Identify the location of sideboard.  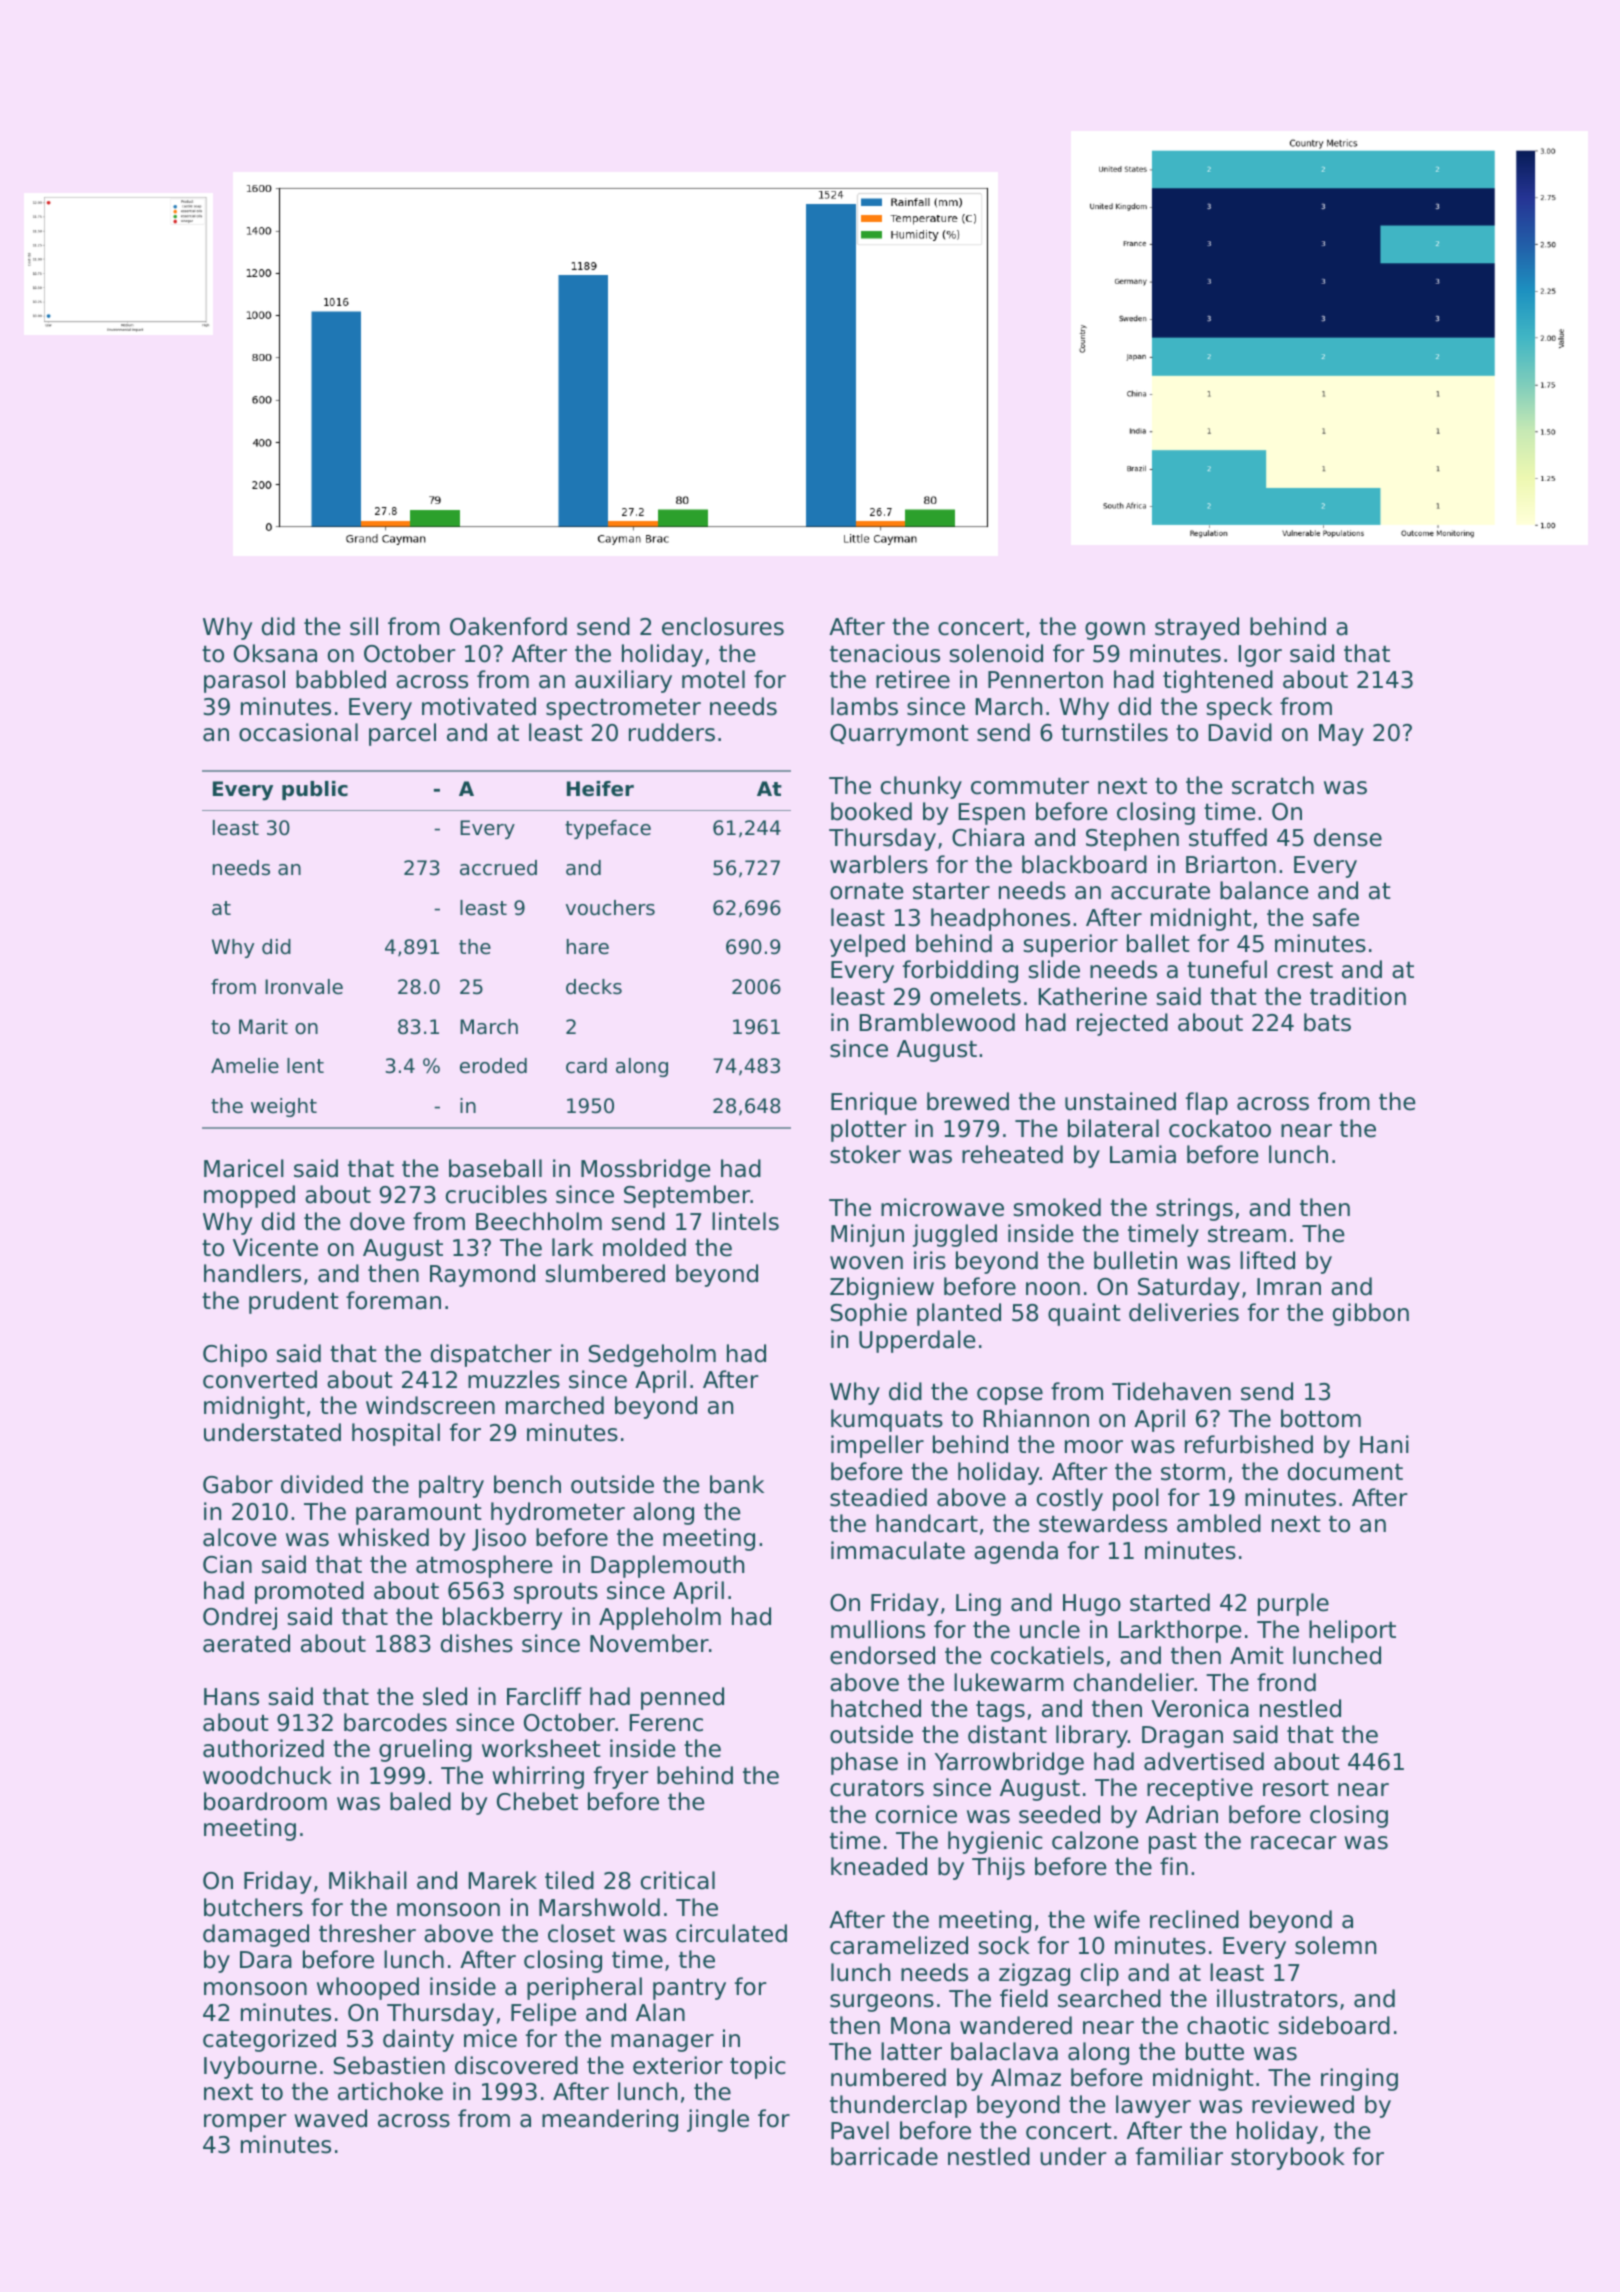
(1334, 2025).
